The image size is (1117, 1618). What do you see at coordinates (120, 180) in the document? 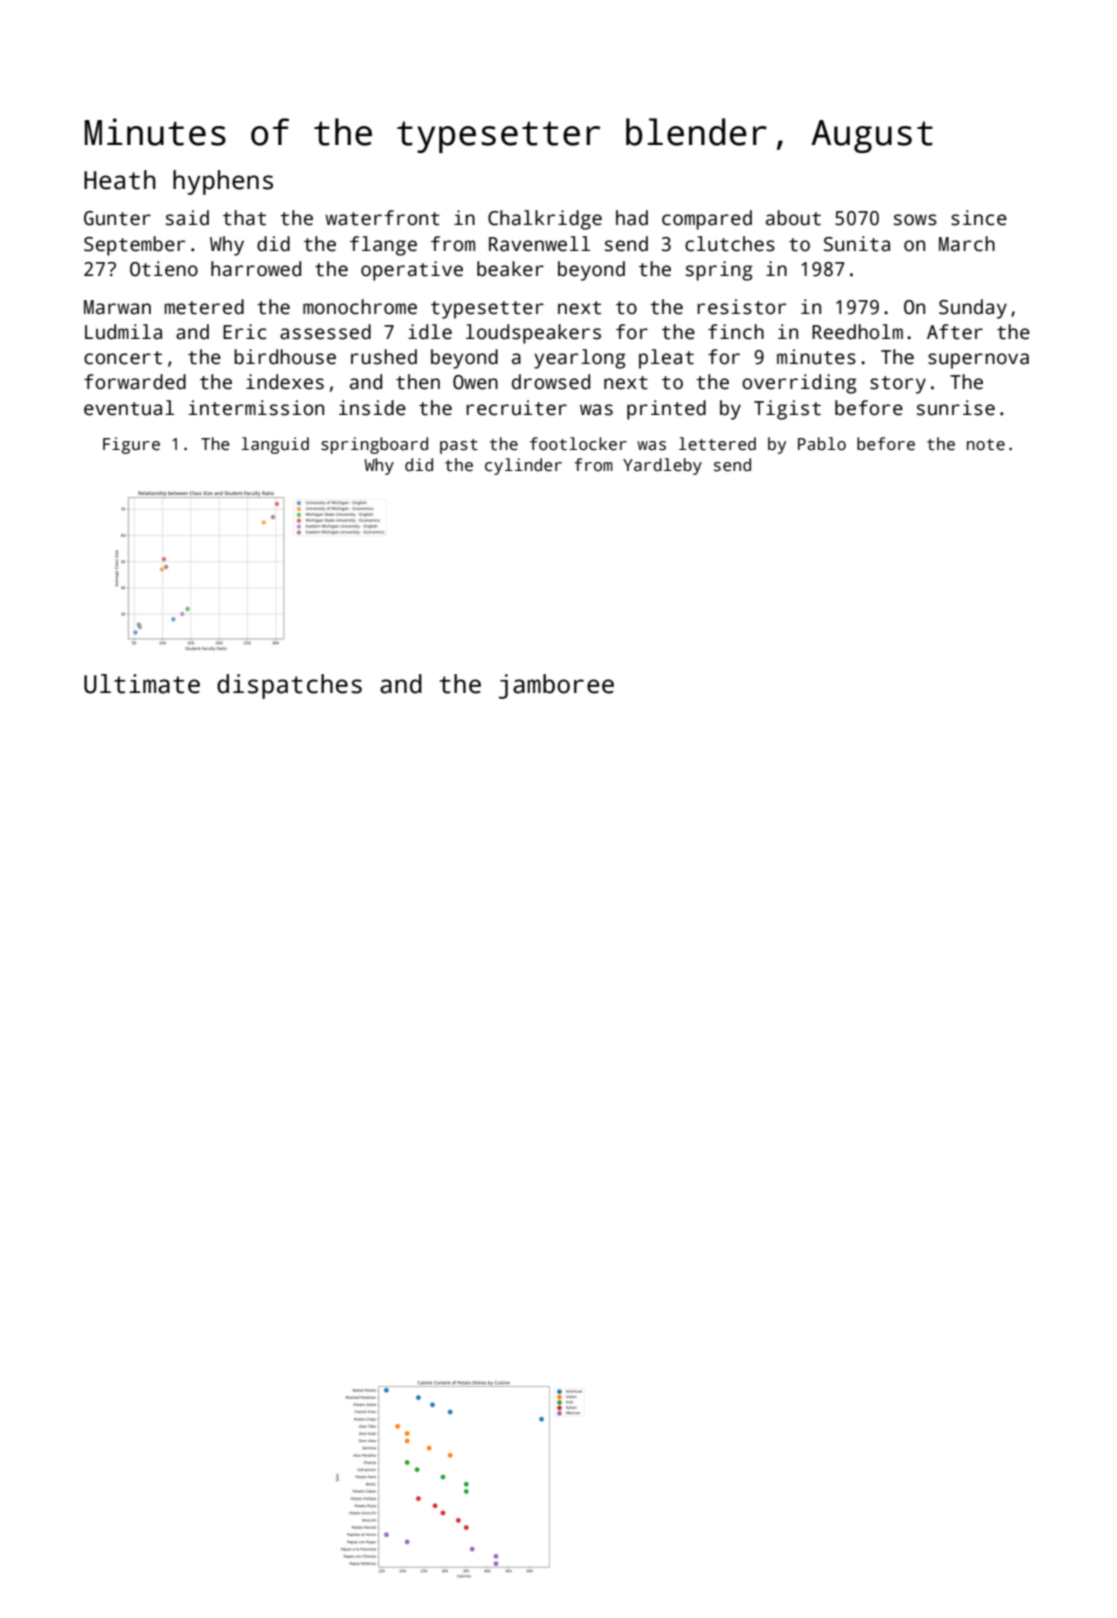
I see `Heath` at bounding box center [120, 180].
